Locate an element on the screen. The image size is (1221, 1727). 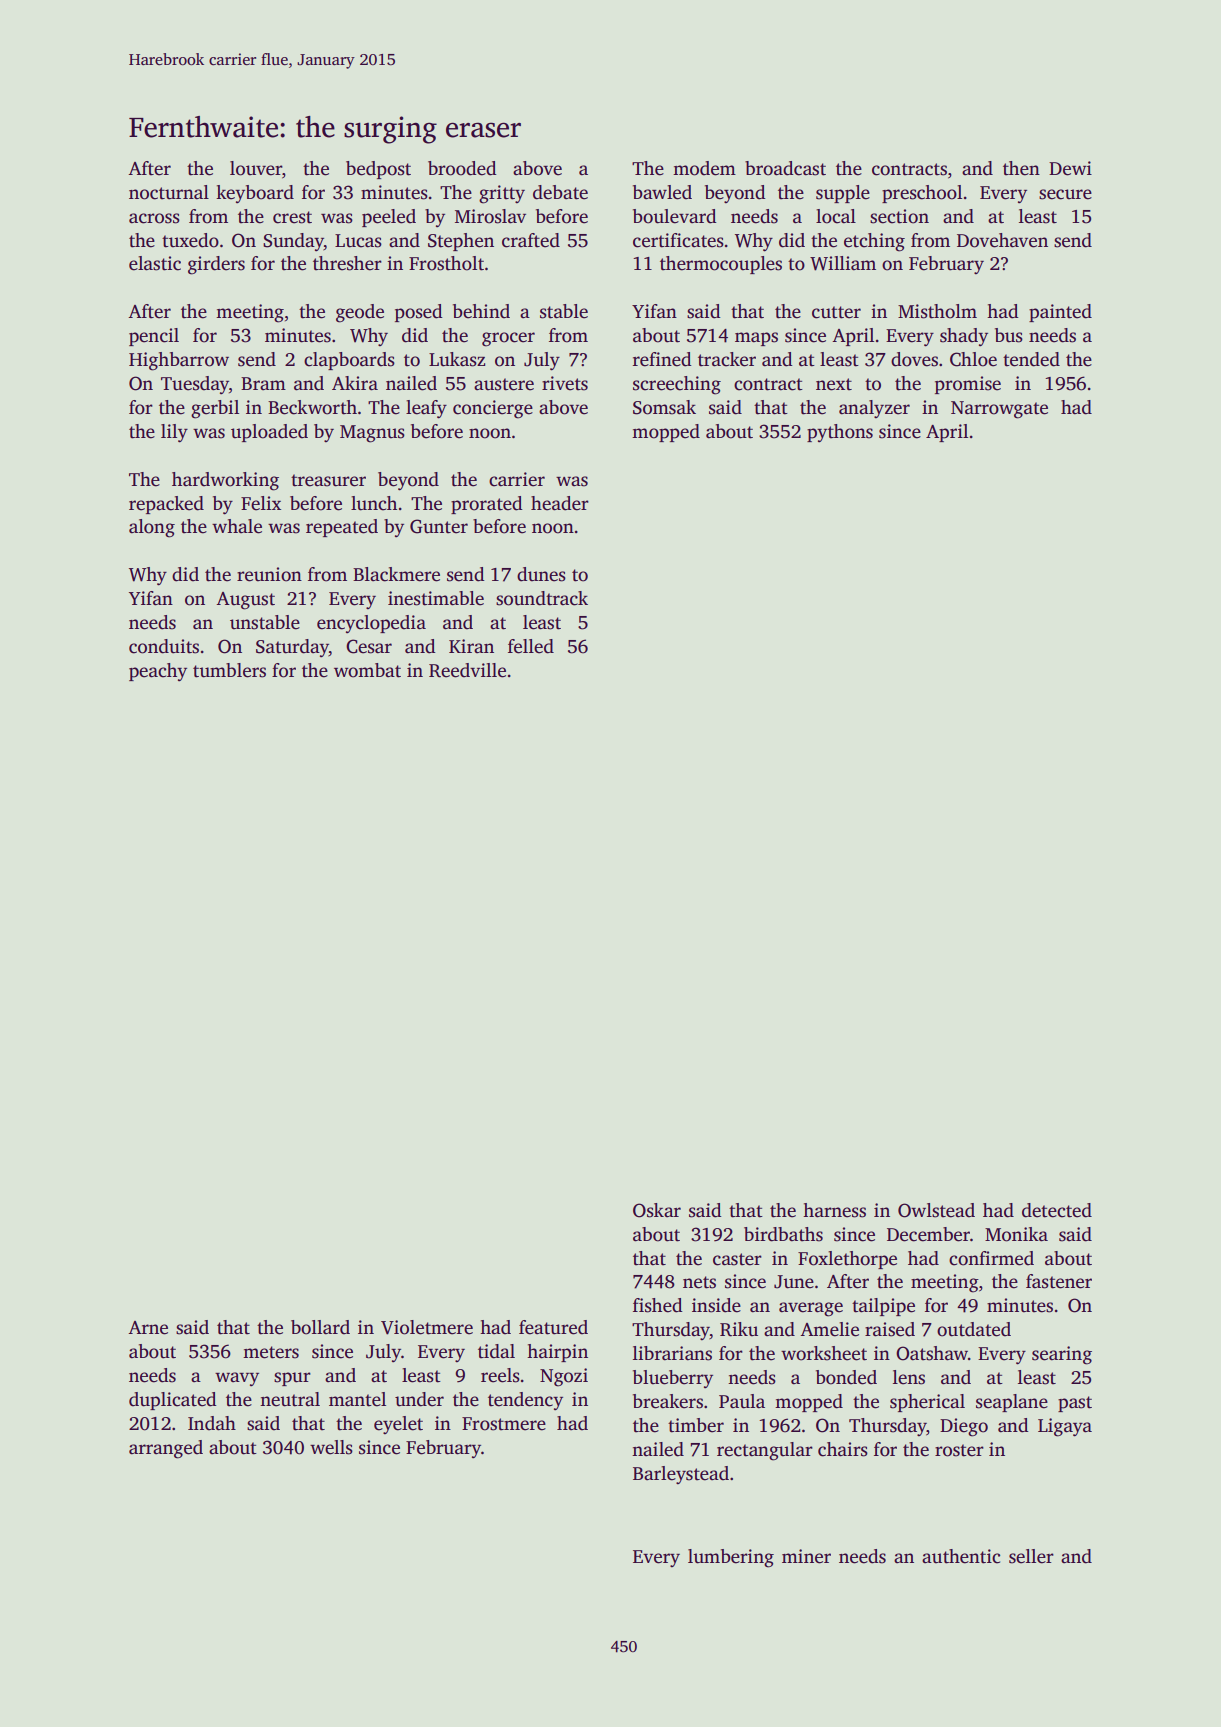
bawled is located at coordinates (662, 192).
